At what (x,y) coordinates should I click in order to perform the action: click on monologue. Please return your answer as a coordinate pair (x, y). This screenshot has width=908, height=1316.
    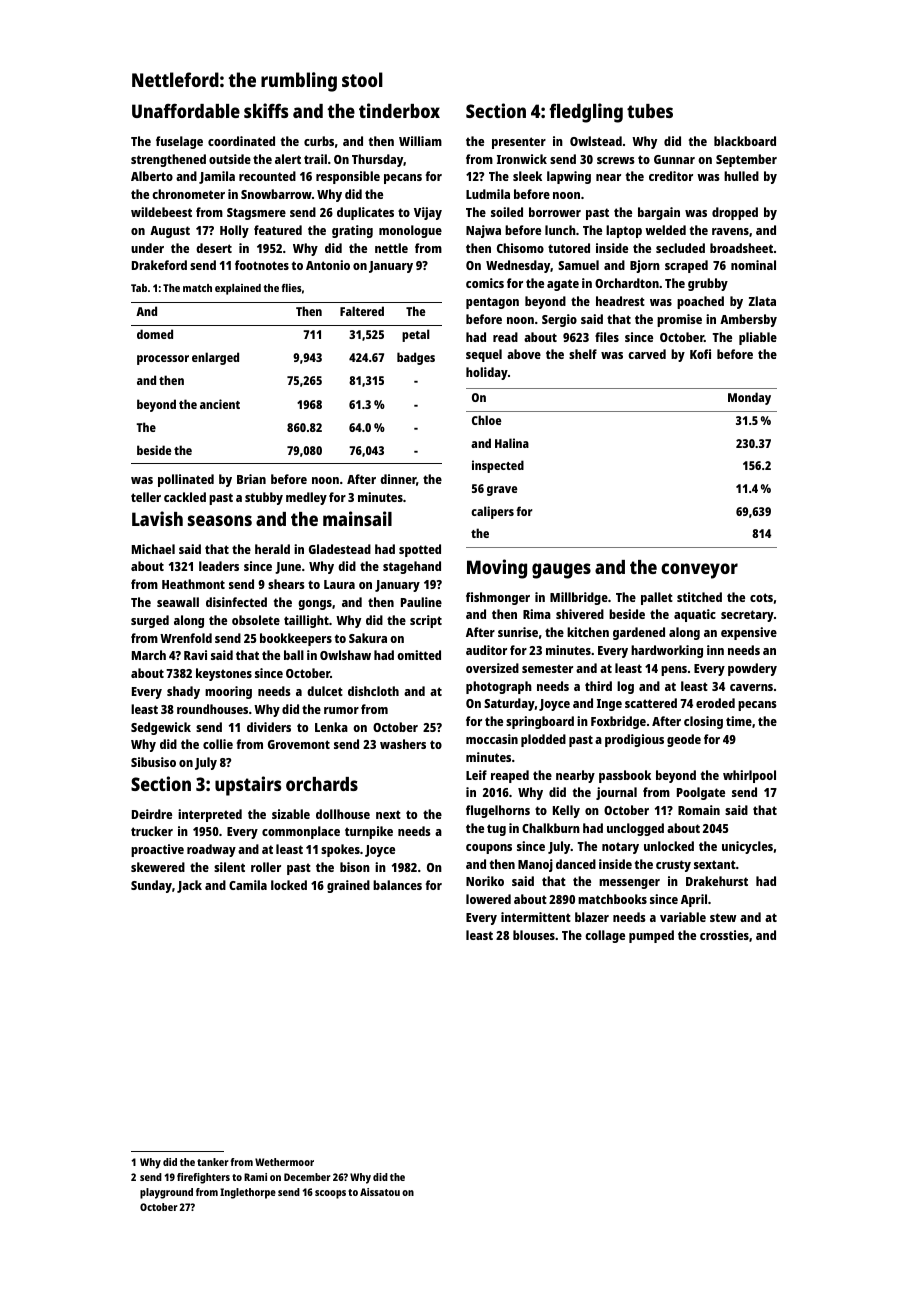
    Looking at the image, I should click on (410, 231).
